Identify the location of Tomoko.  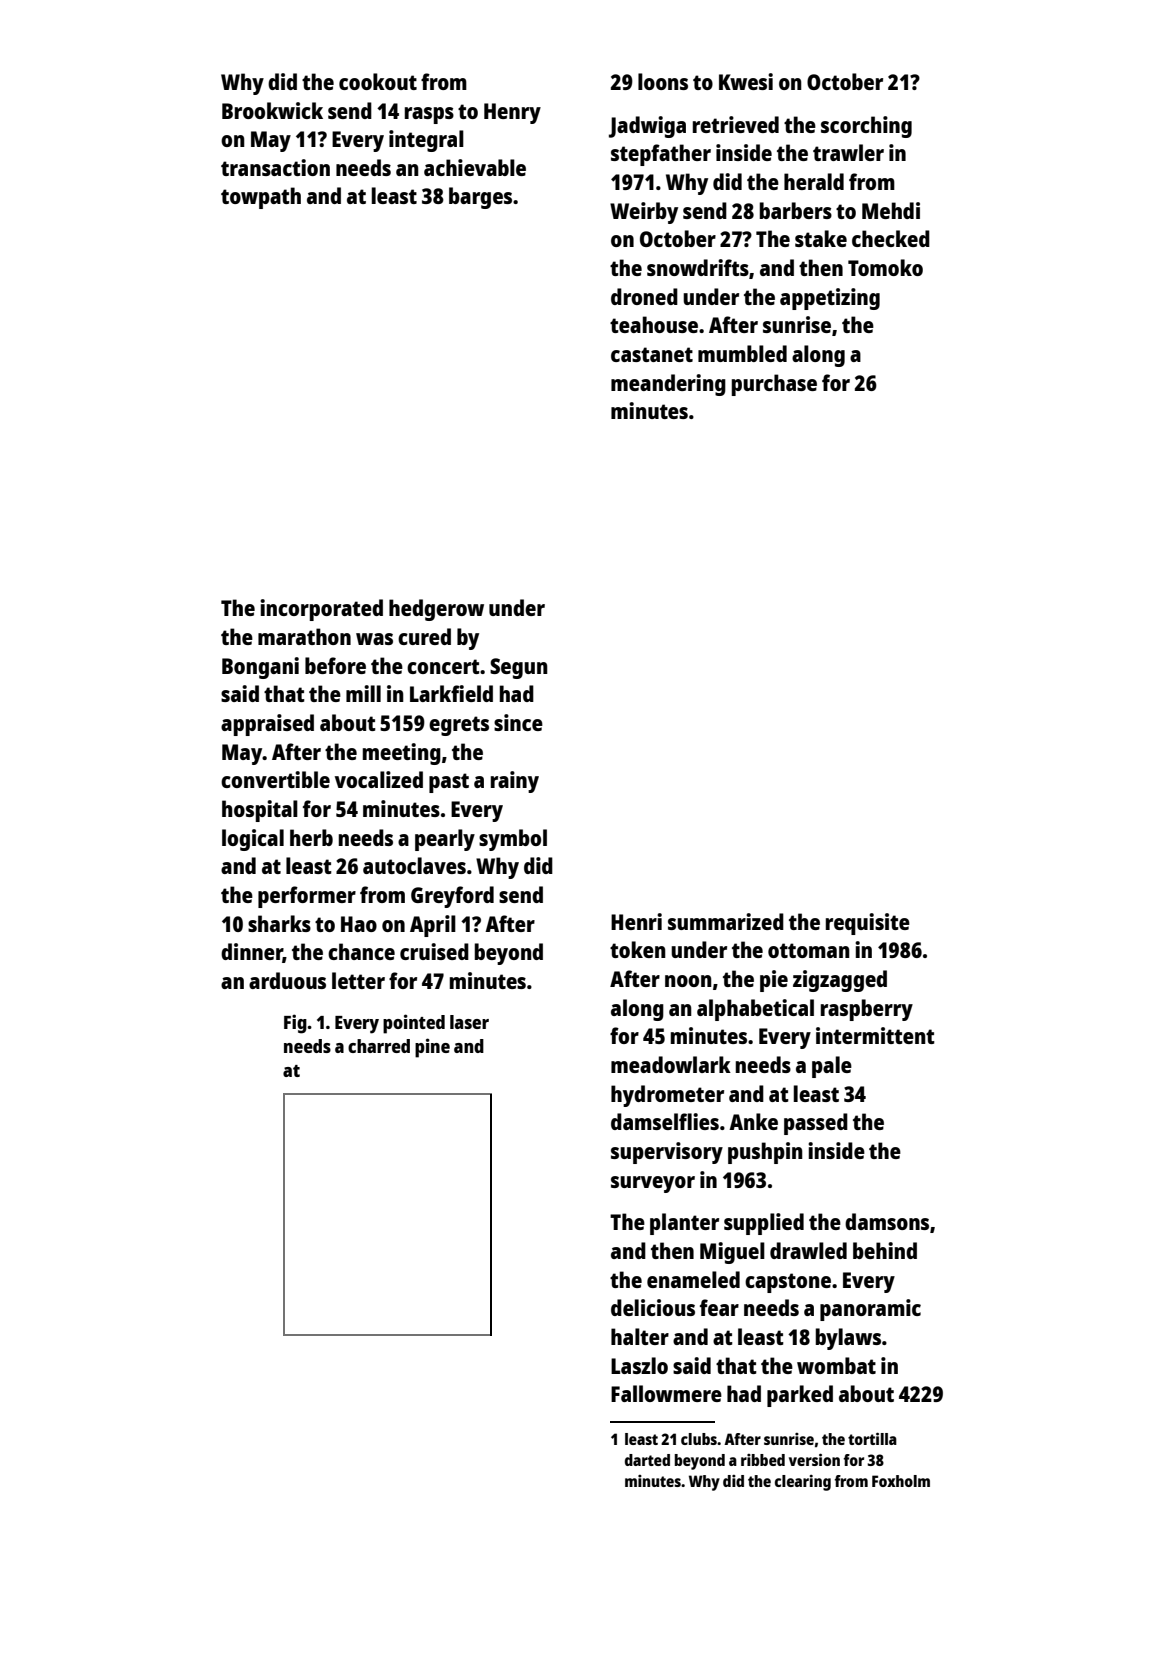
(885, 267).
